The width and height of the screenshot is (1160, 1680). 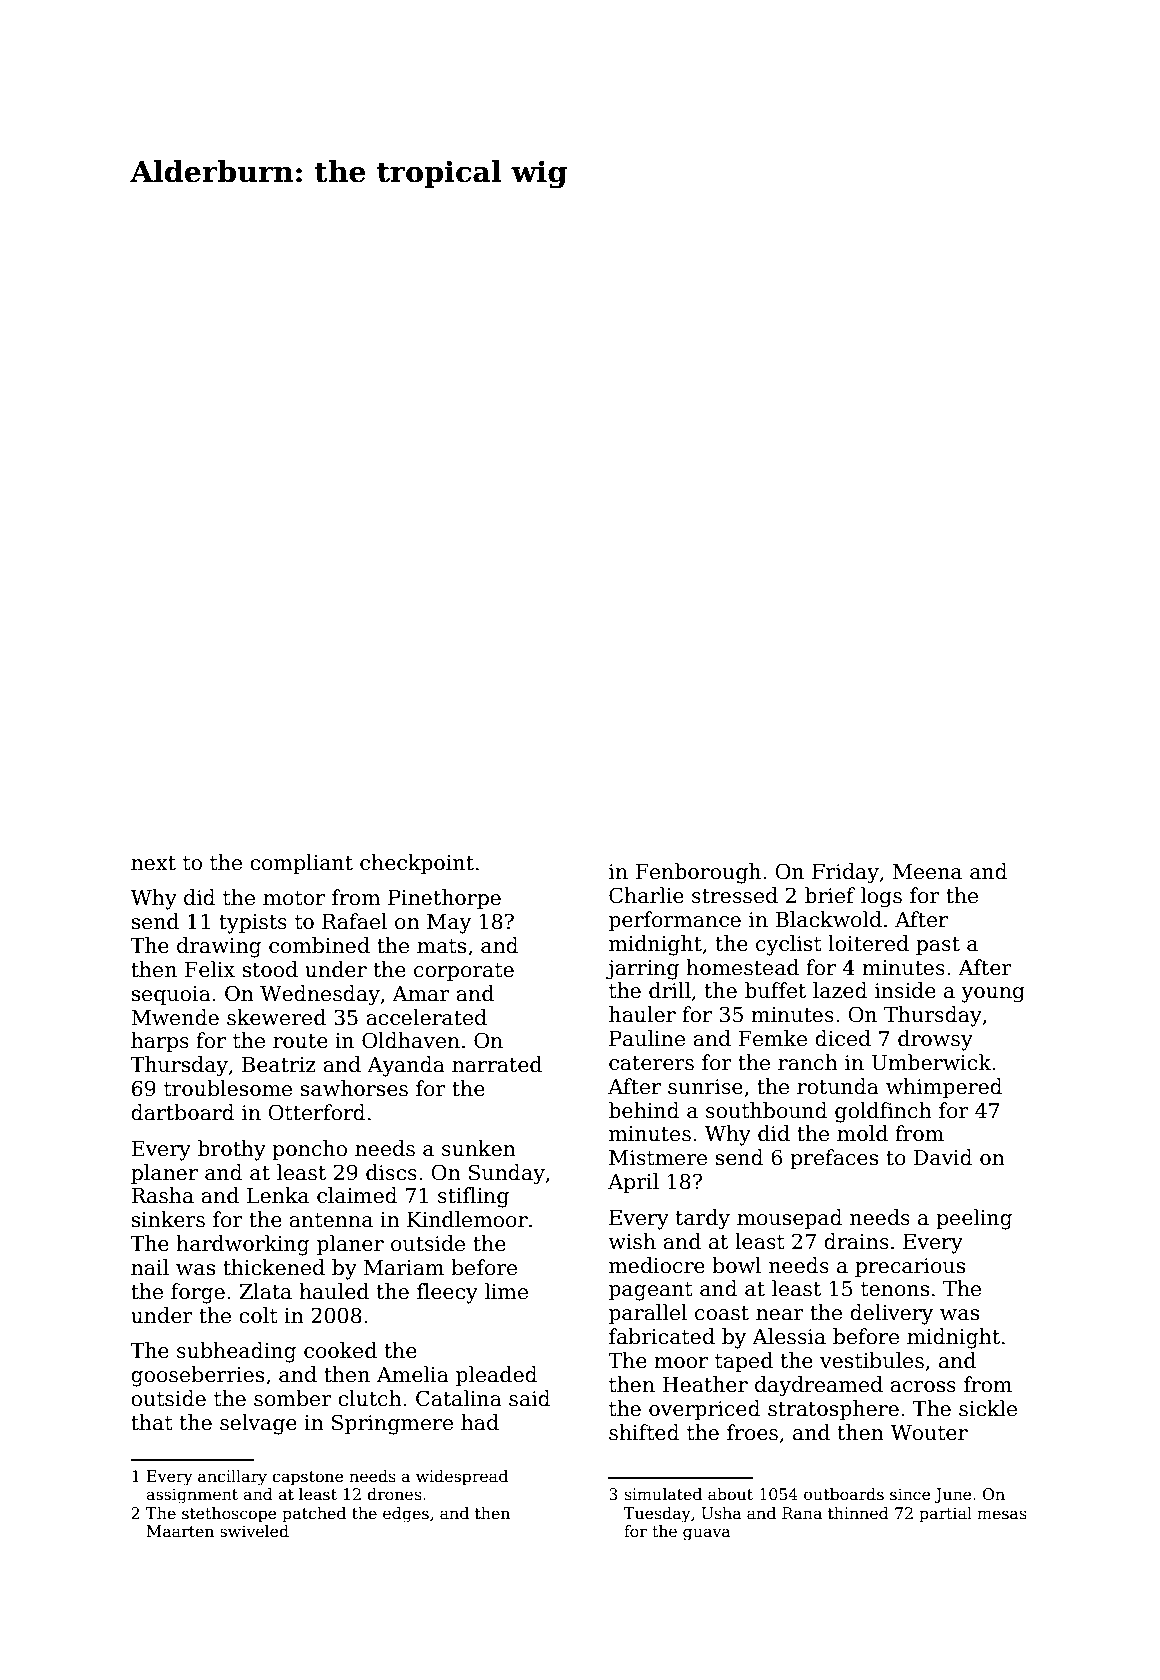 What do you see at coordinates (404, 1268) in the screenshot?
I see `Mariam` at bounding box center [404, 1268].
